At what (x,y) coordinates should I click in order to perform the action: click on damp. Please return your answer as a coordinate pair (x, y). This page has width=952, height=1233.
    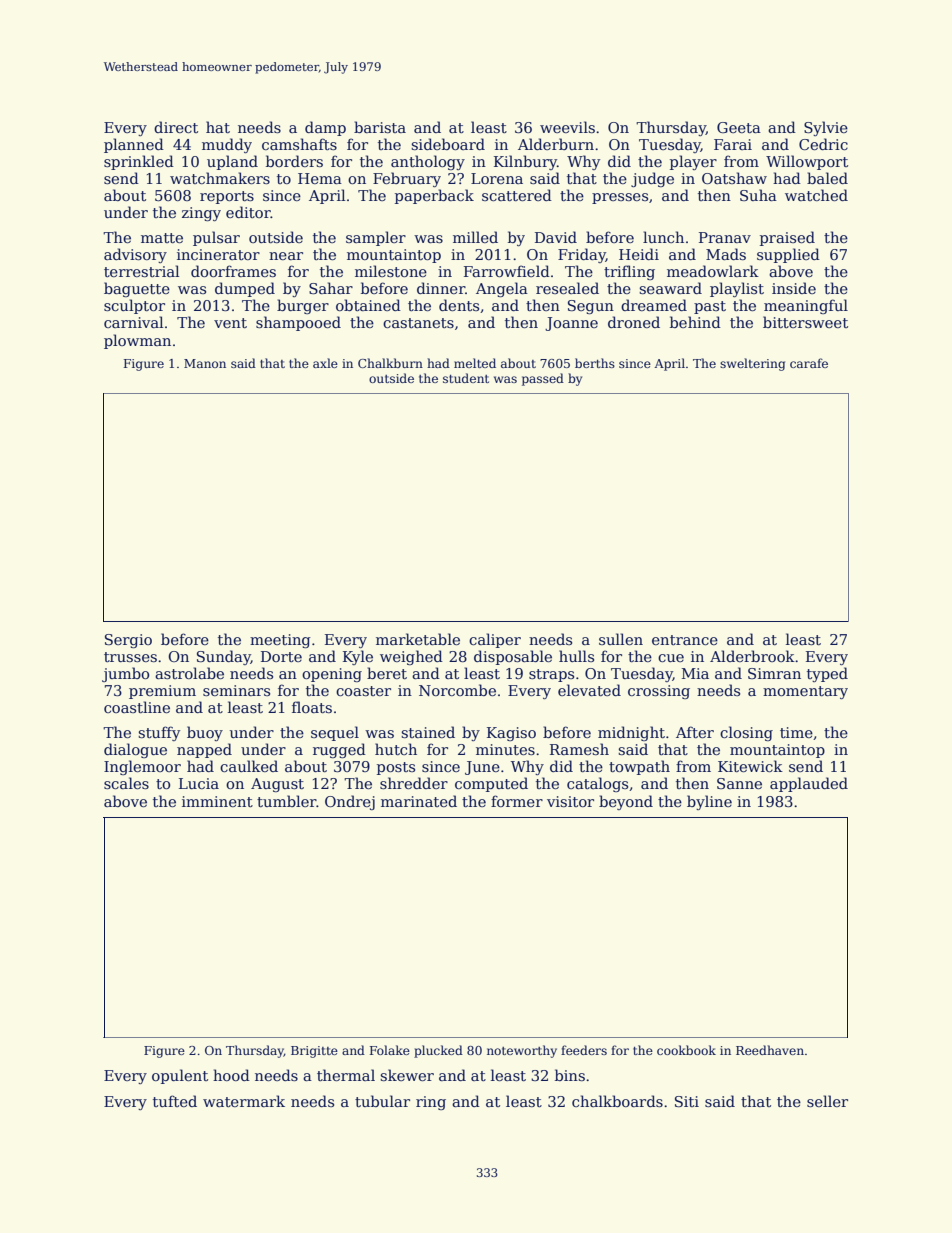
    Looking at the image, I should click on (325, 128).
